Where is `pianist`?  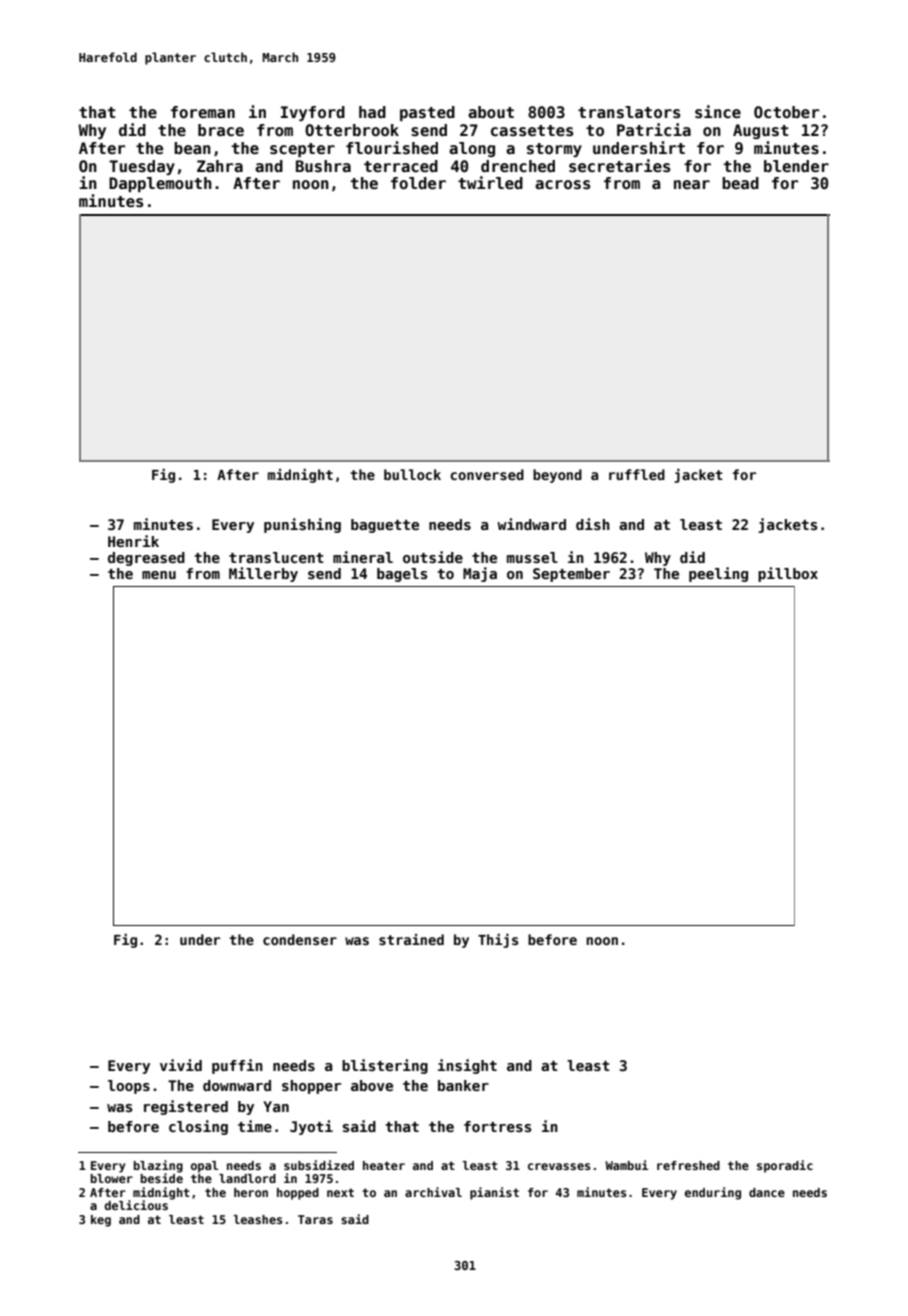
pianist is located at coordinates (494, 1193).
